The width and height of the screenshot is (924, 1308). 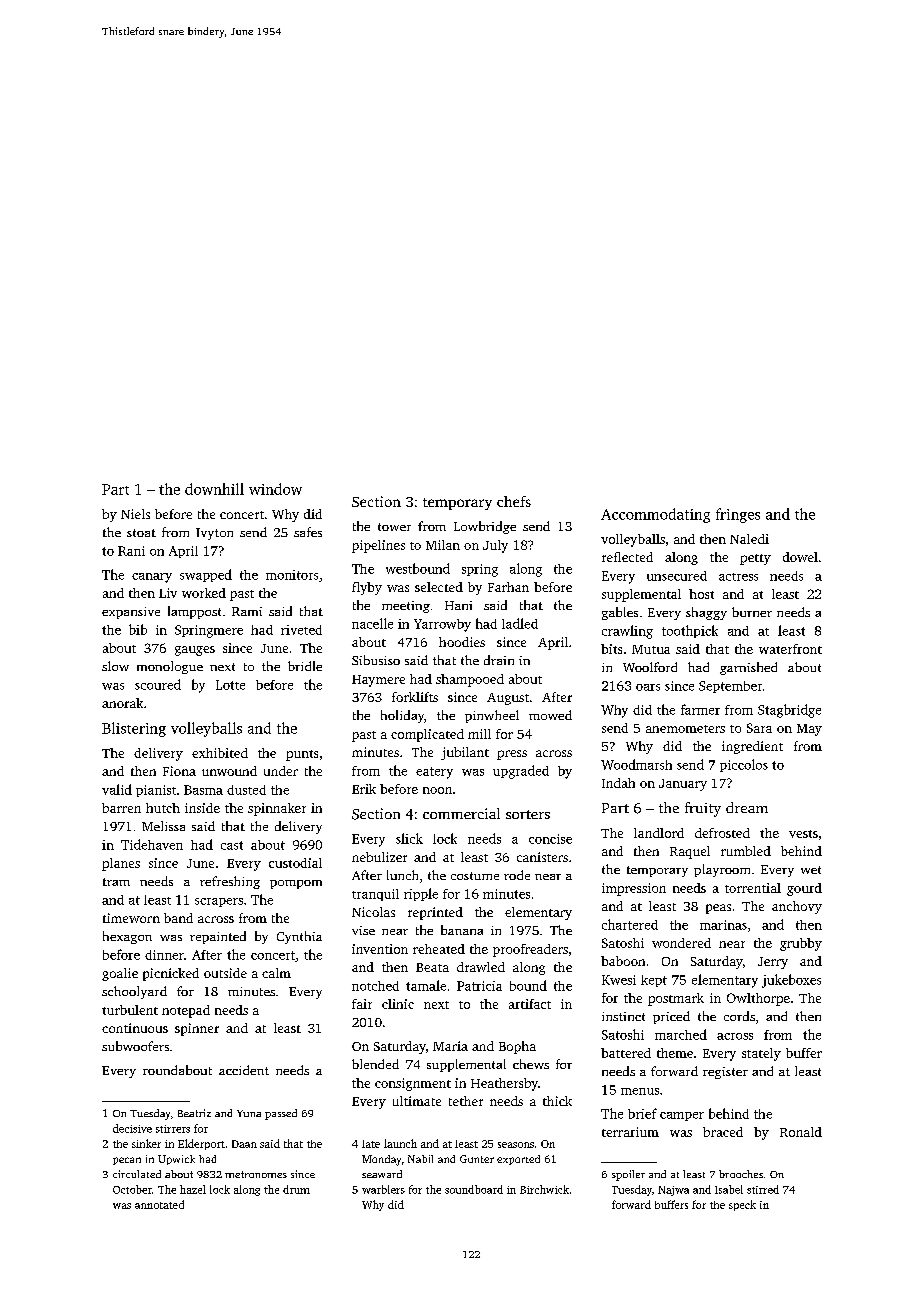 What do you see at coordinates (230, 882) in the screenshot?
I see `refreshing` at bounding box center [230, 882].
